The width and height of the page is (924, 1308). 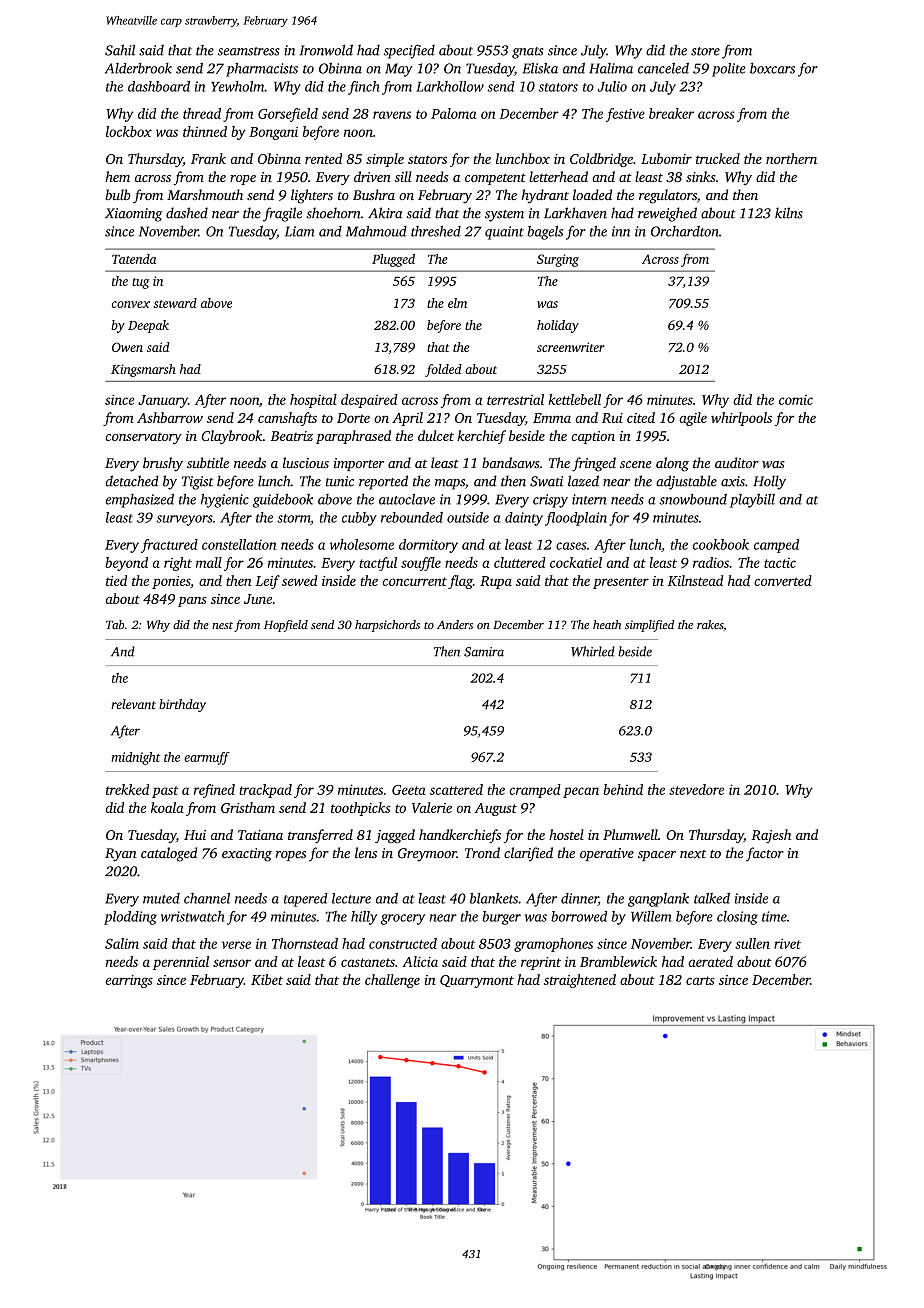 What do you see at coordinates (436, 435) in the page?
I see `dulcet` at bounding box center [436, 435].
